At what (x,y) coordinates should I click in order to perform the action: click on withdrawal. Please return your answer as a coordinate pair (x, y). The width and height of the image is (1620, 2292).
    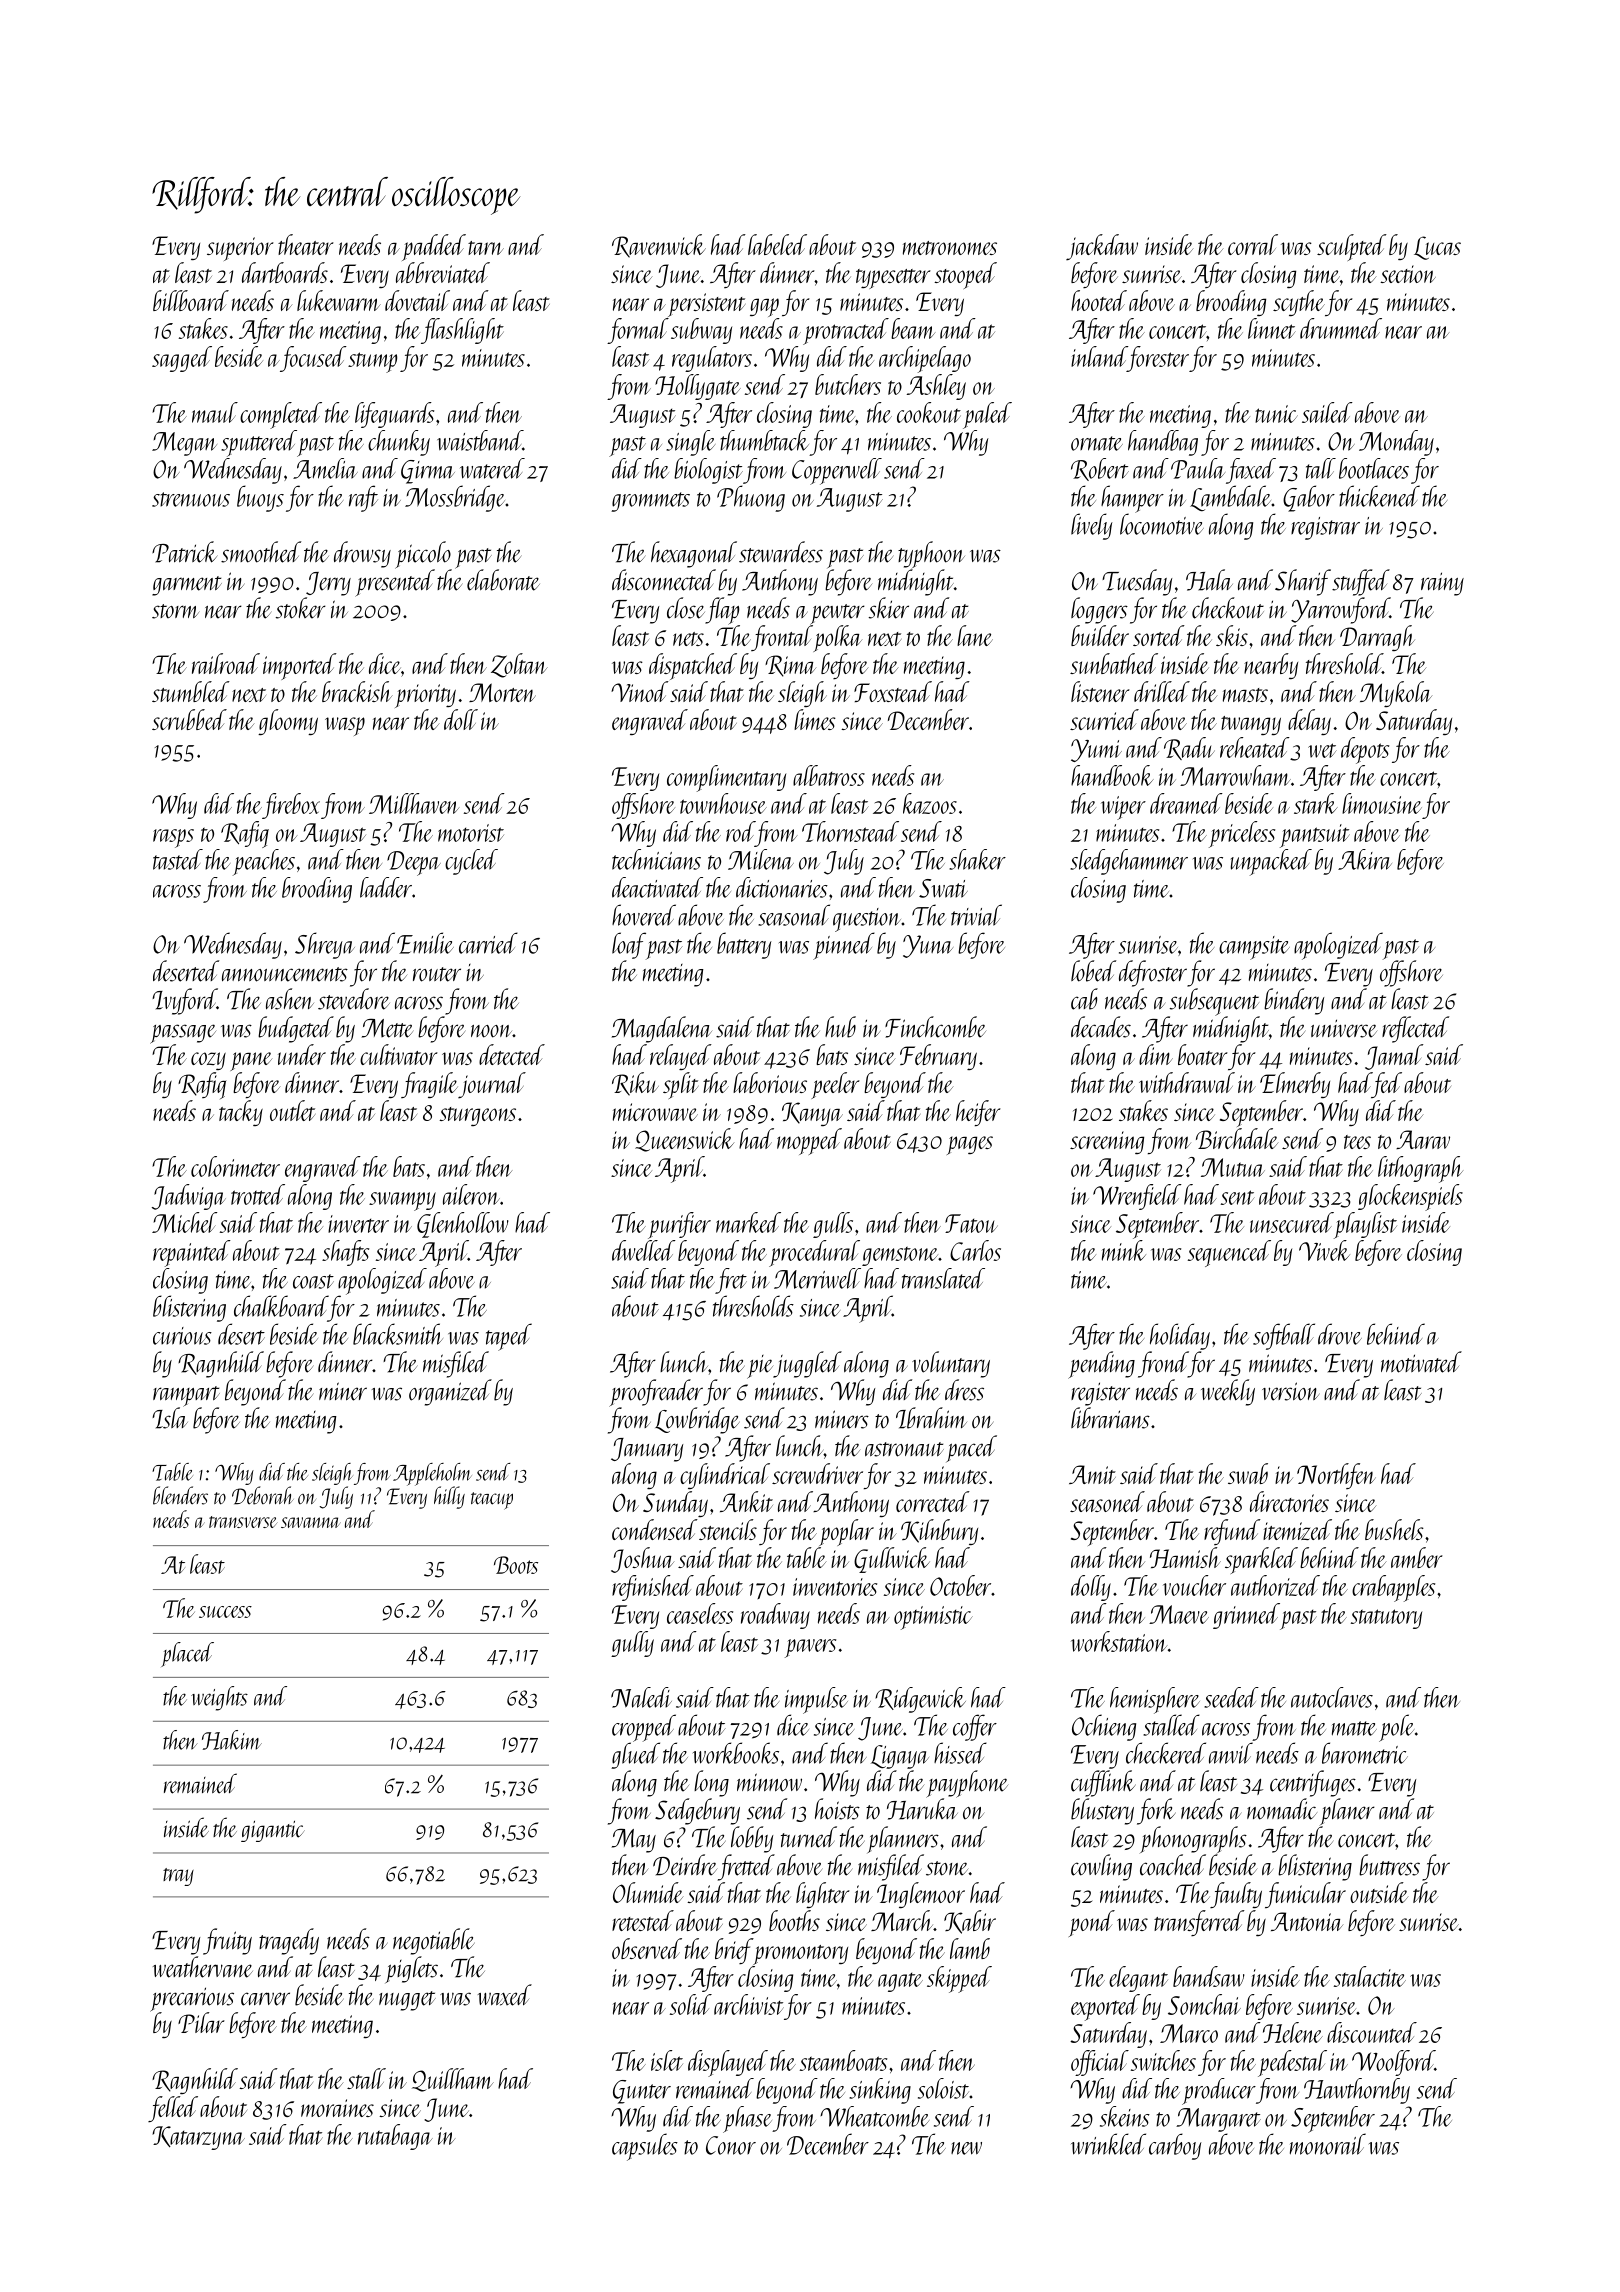
    Looking at the image, I should click on (1187, 1082).
